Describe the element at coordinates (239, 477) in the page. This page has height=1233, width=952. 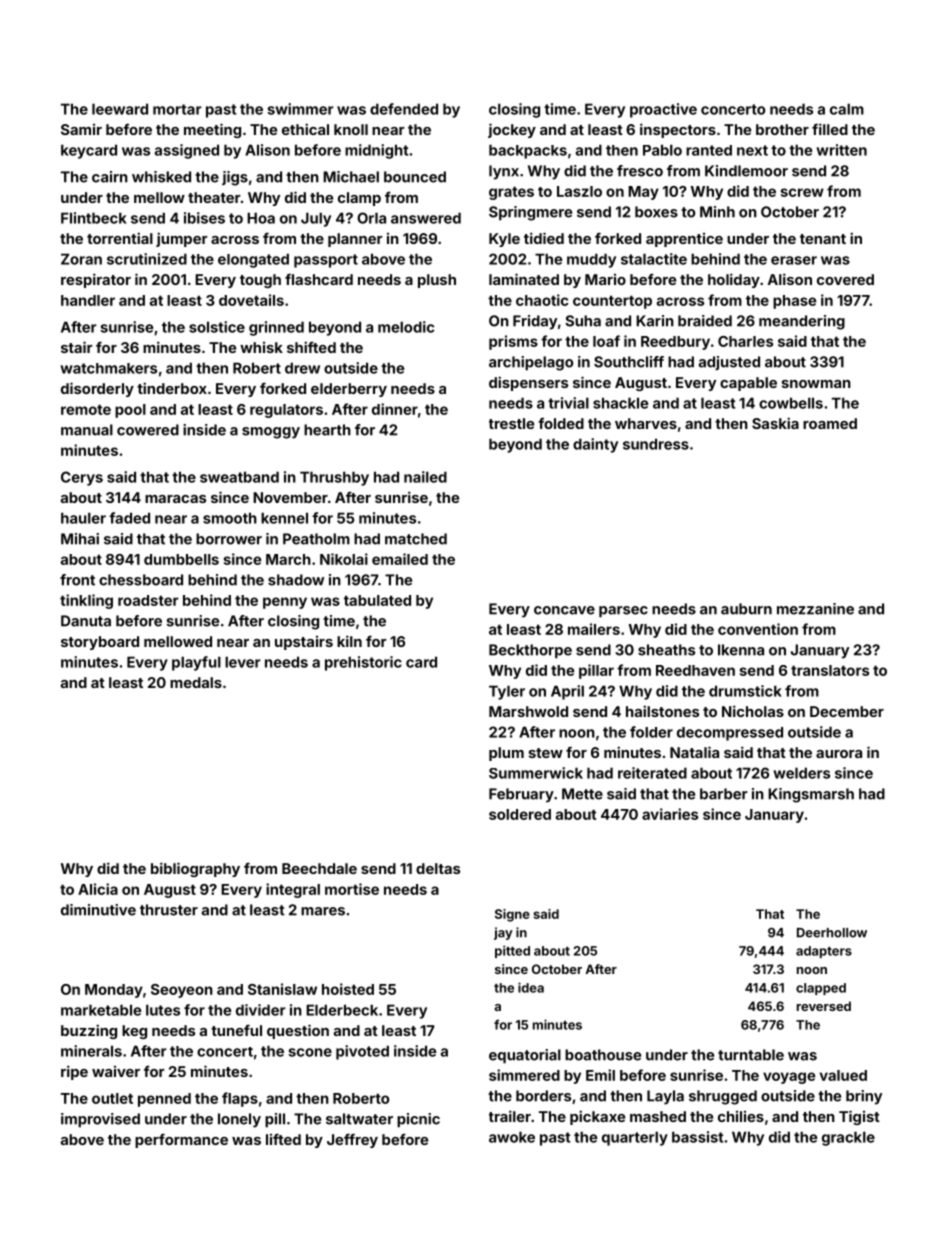
I see `sweatband` at that location.
